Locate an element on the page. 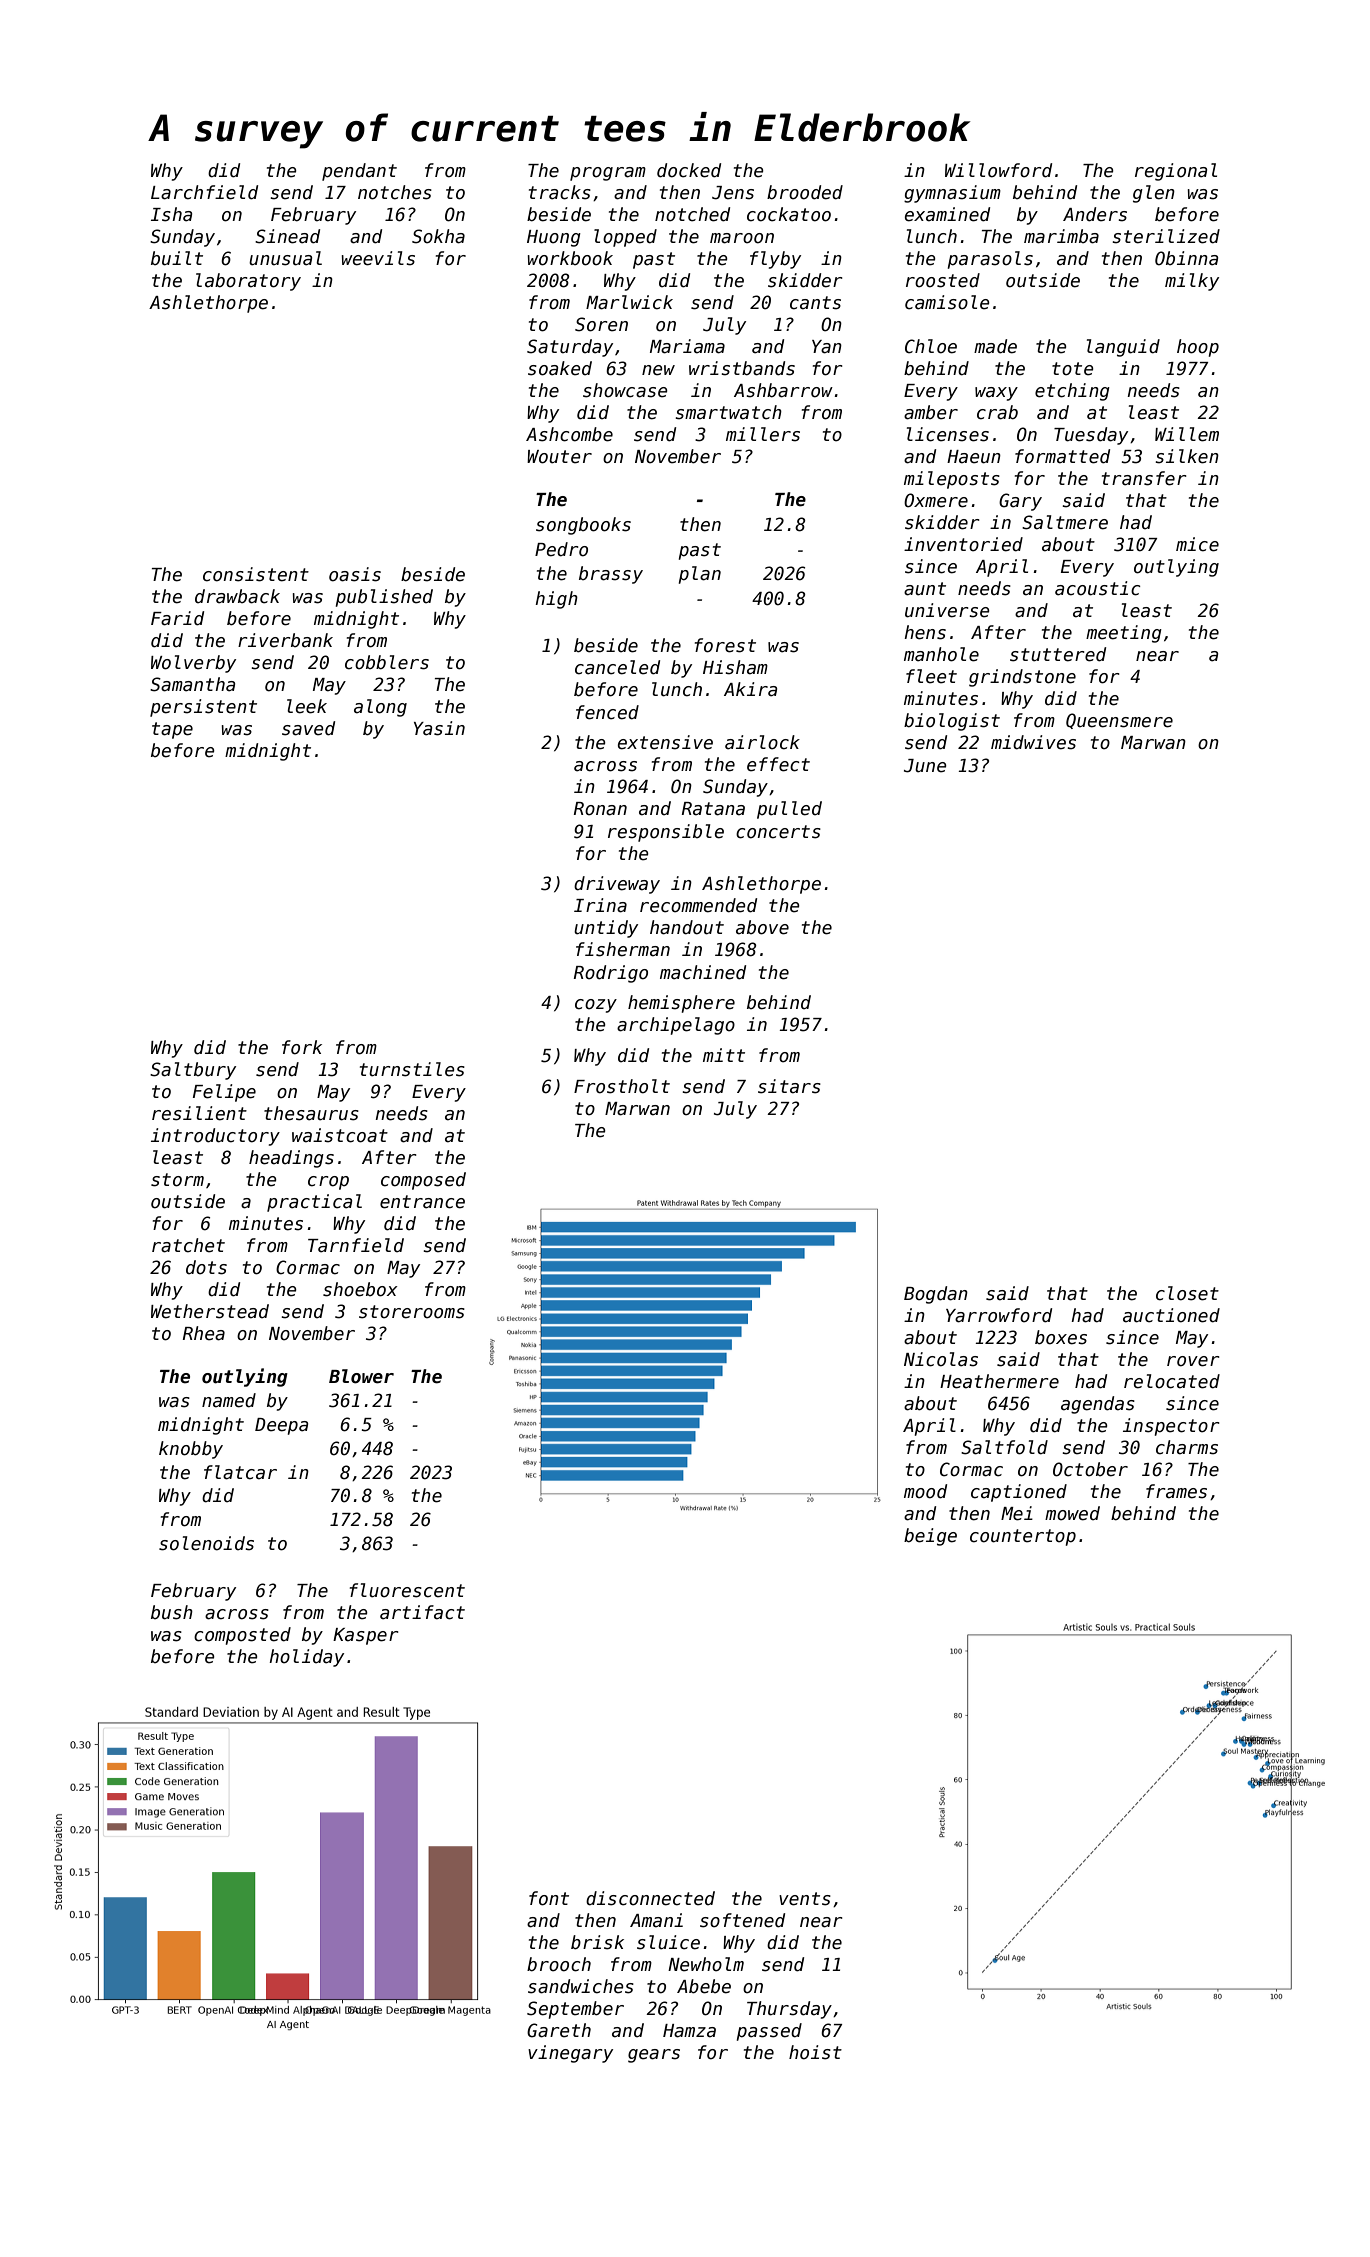 This document has height=2257, width=1370. font is located at coordinates (549, 1898).
